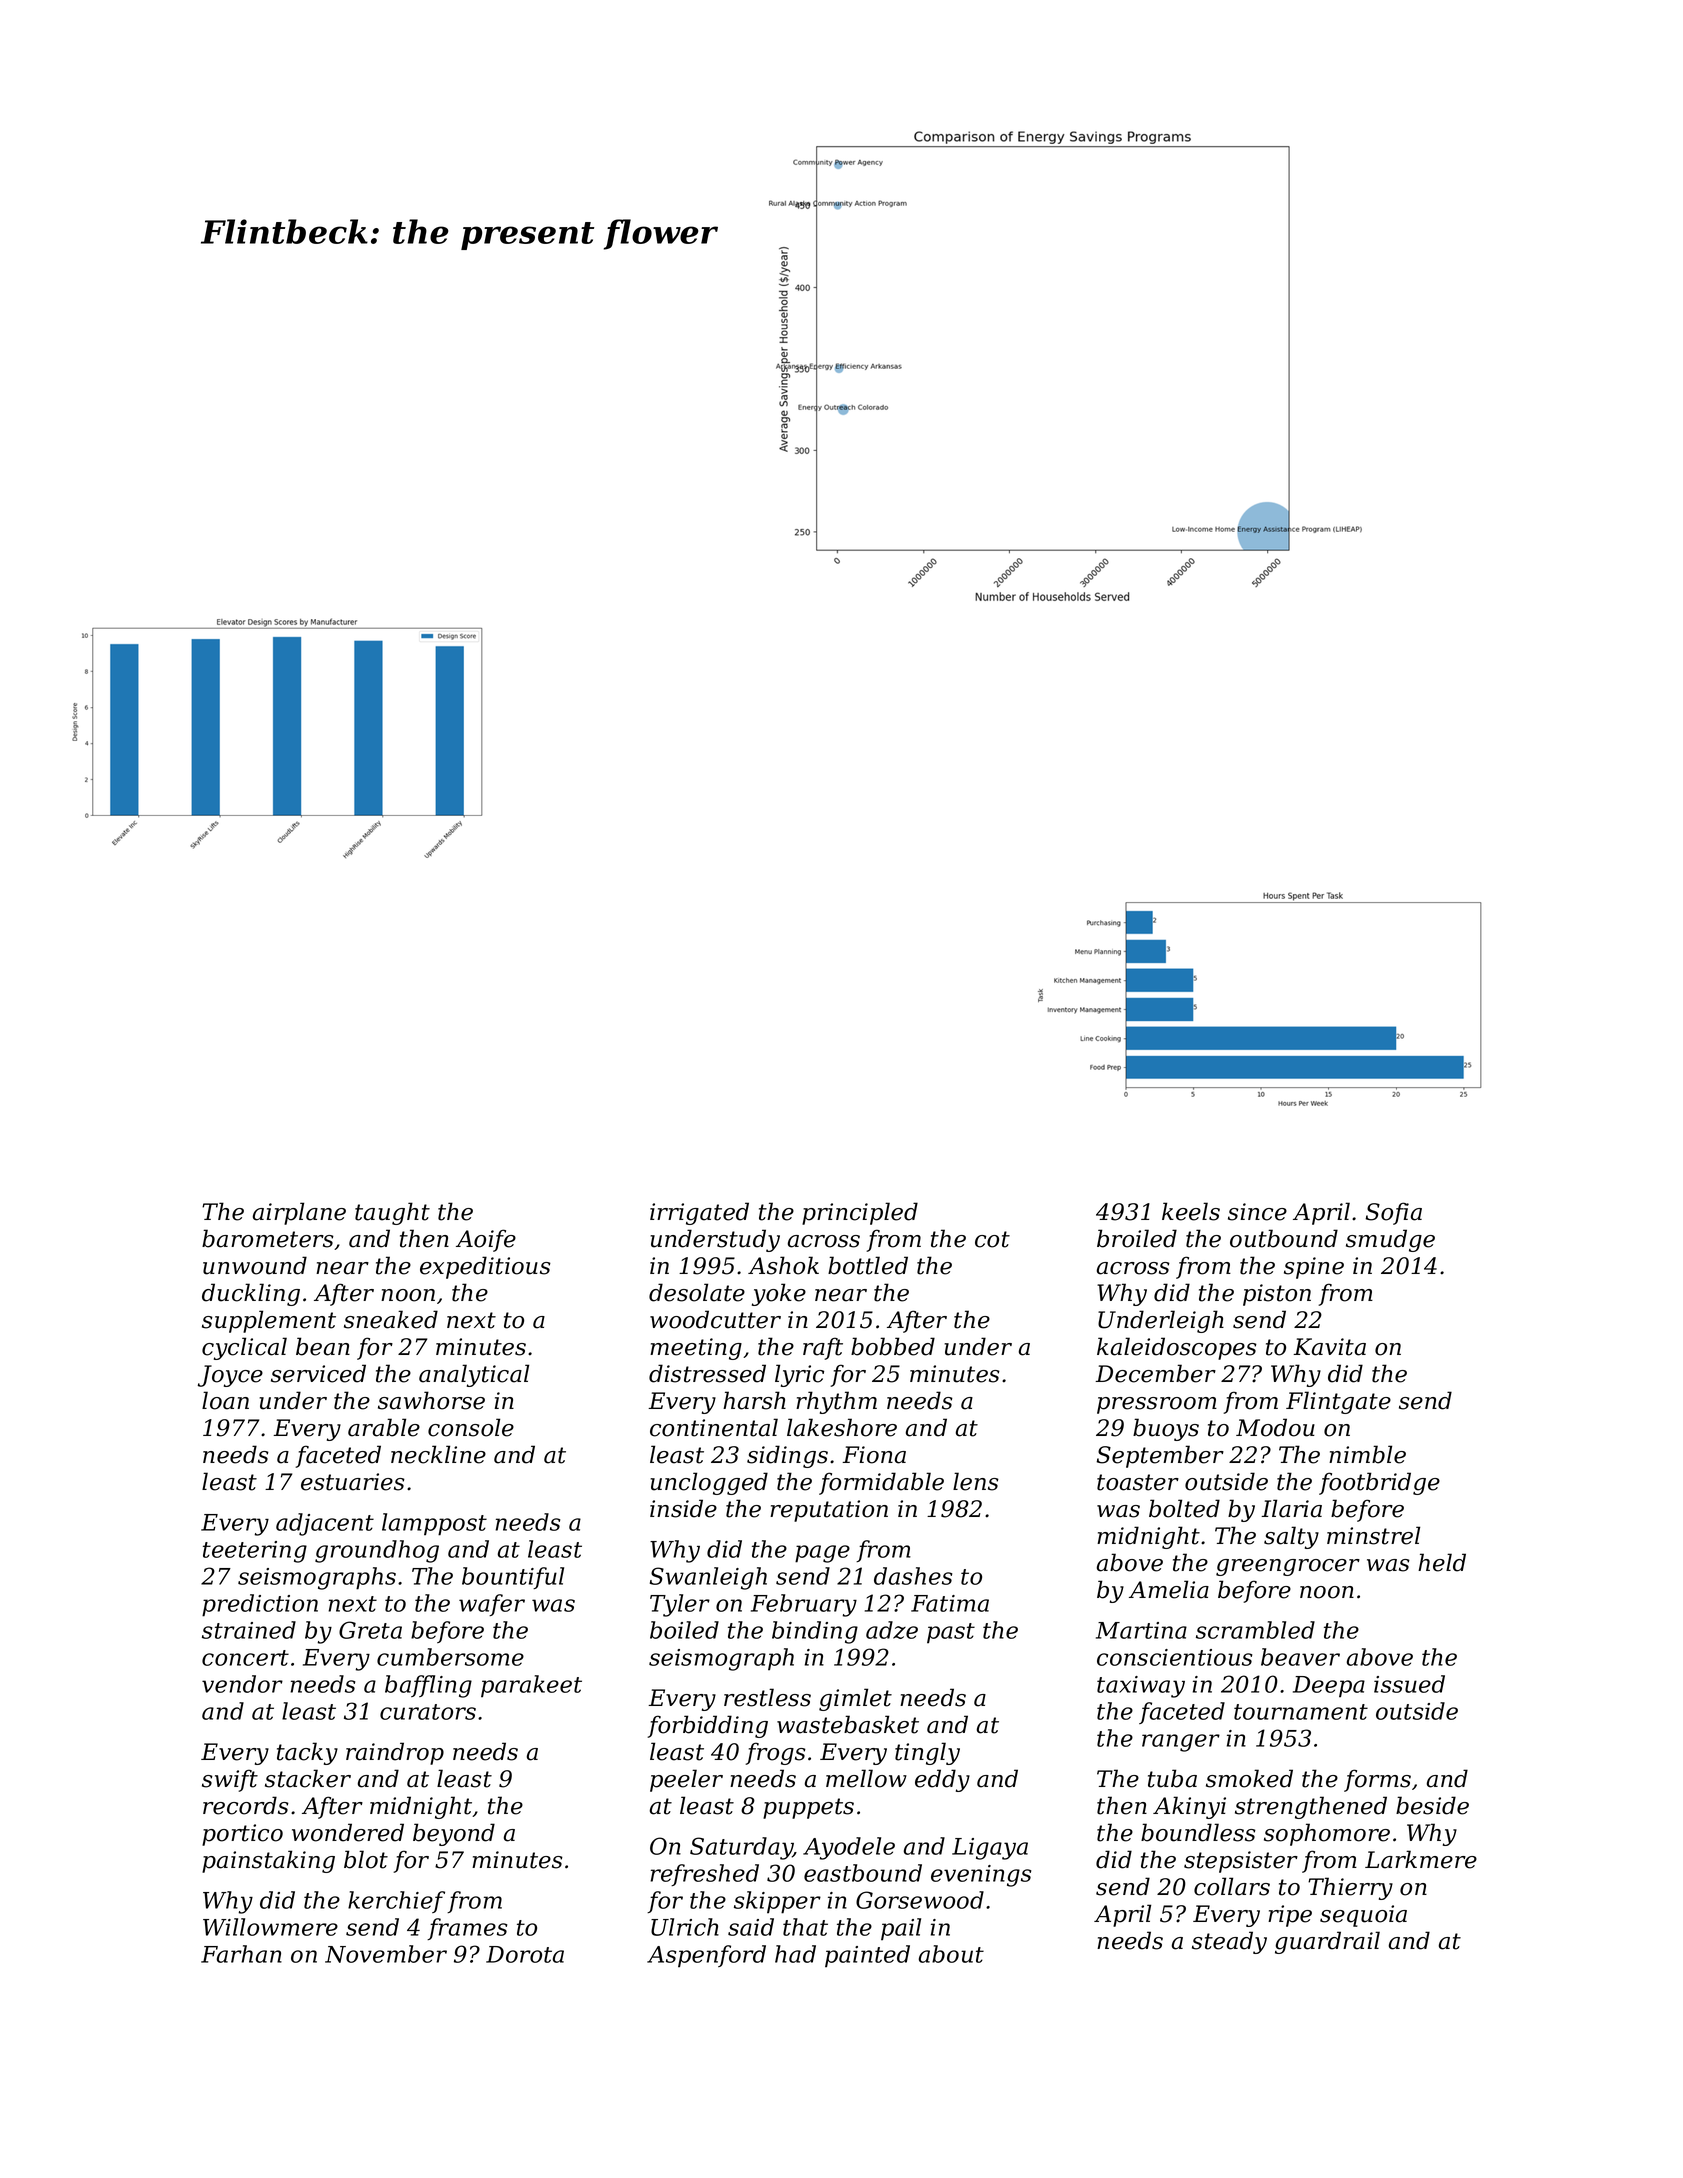 Image resolution: width=1683 pixels, height=2178 pixels. I want to click on held, so click(1442, 1562).
